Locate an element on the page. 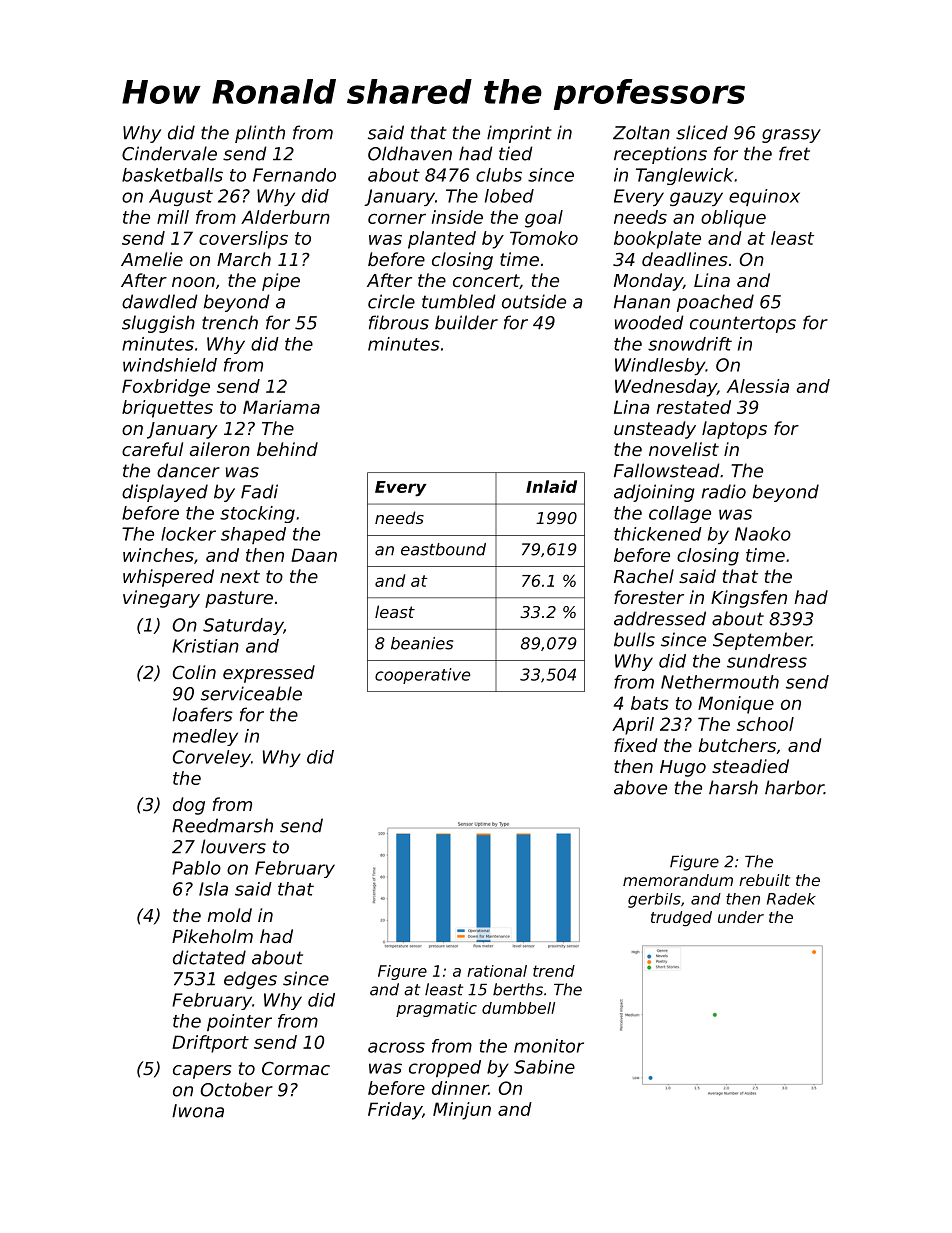  Minjun is located at coordinates (462, 1111).
